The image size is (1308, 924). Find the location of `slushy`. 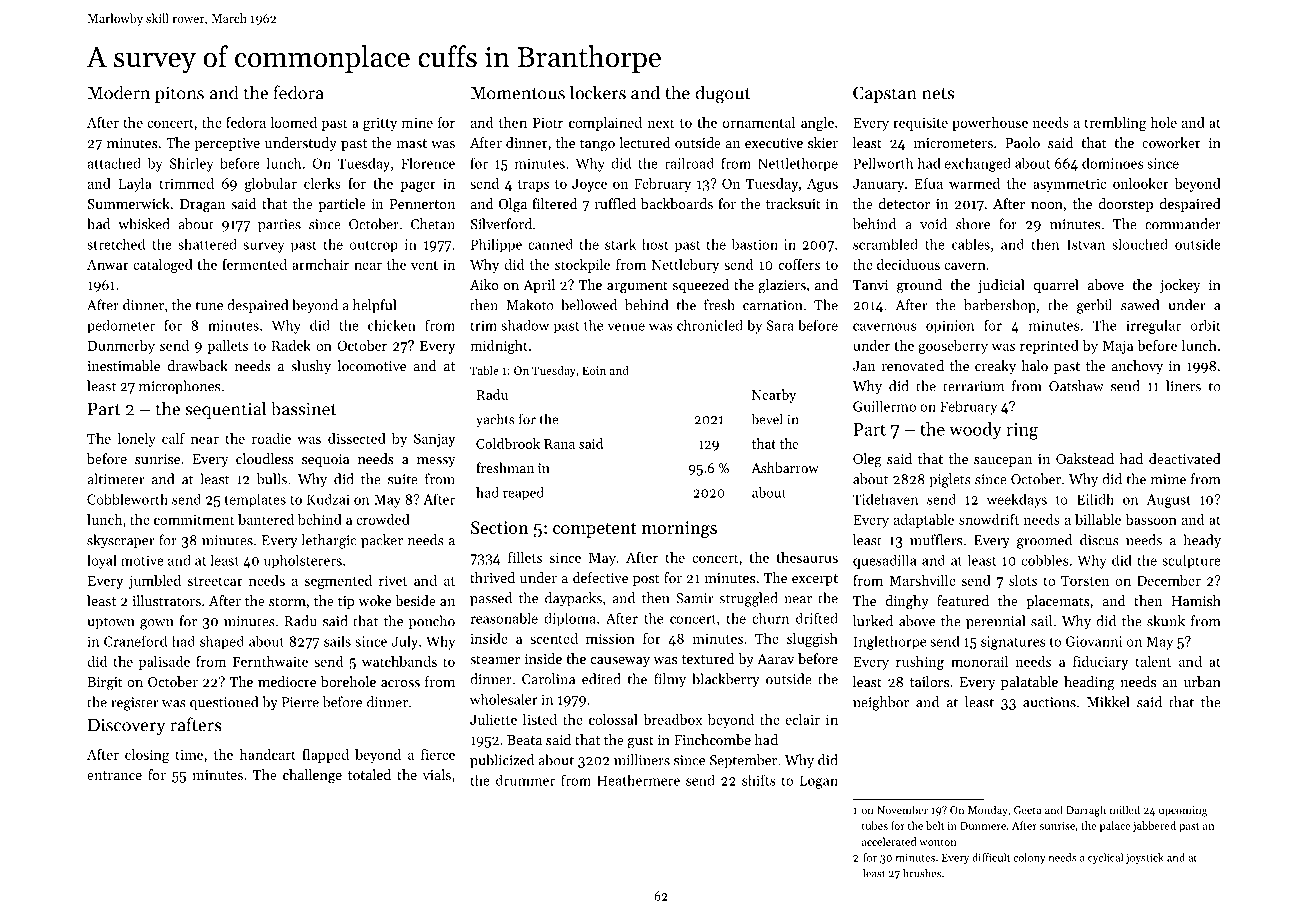

slushy is located at coordinates (311, 367).
